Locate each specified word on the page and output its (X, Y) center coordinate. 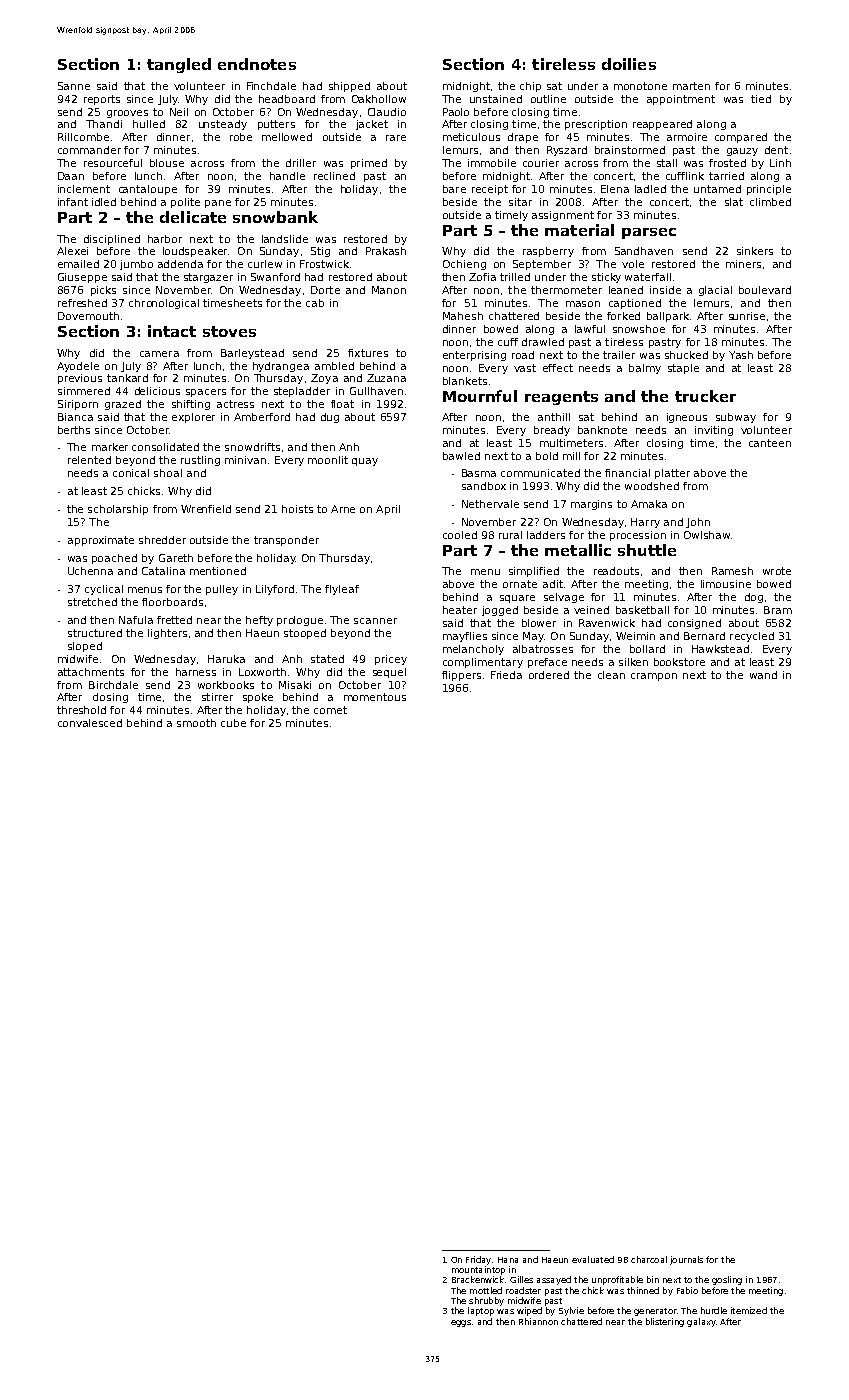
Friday (478, 1260)
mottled (486, 1290)
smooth (196, 723)
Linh (780, 163)
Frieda (506, 675)
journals (686, 1260)
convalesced (90, 723)
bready (552, 431)
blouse (167, 163)
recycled (752, 637)
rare (396, 138)
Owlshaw (707, 535)
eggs (461, 1323)
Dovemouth (88, 316)
